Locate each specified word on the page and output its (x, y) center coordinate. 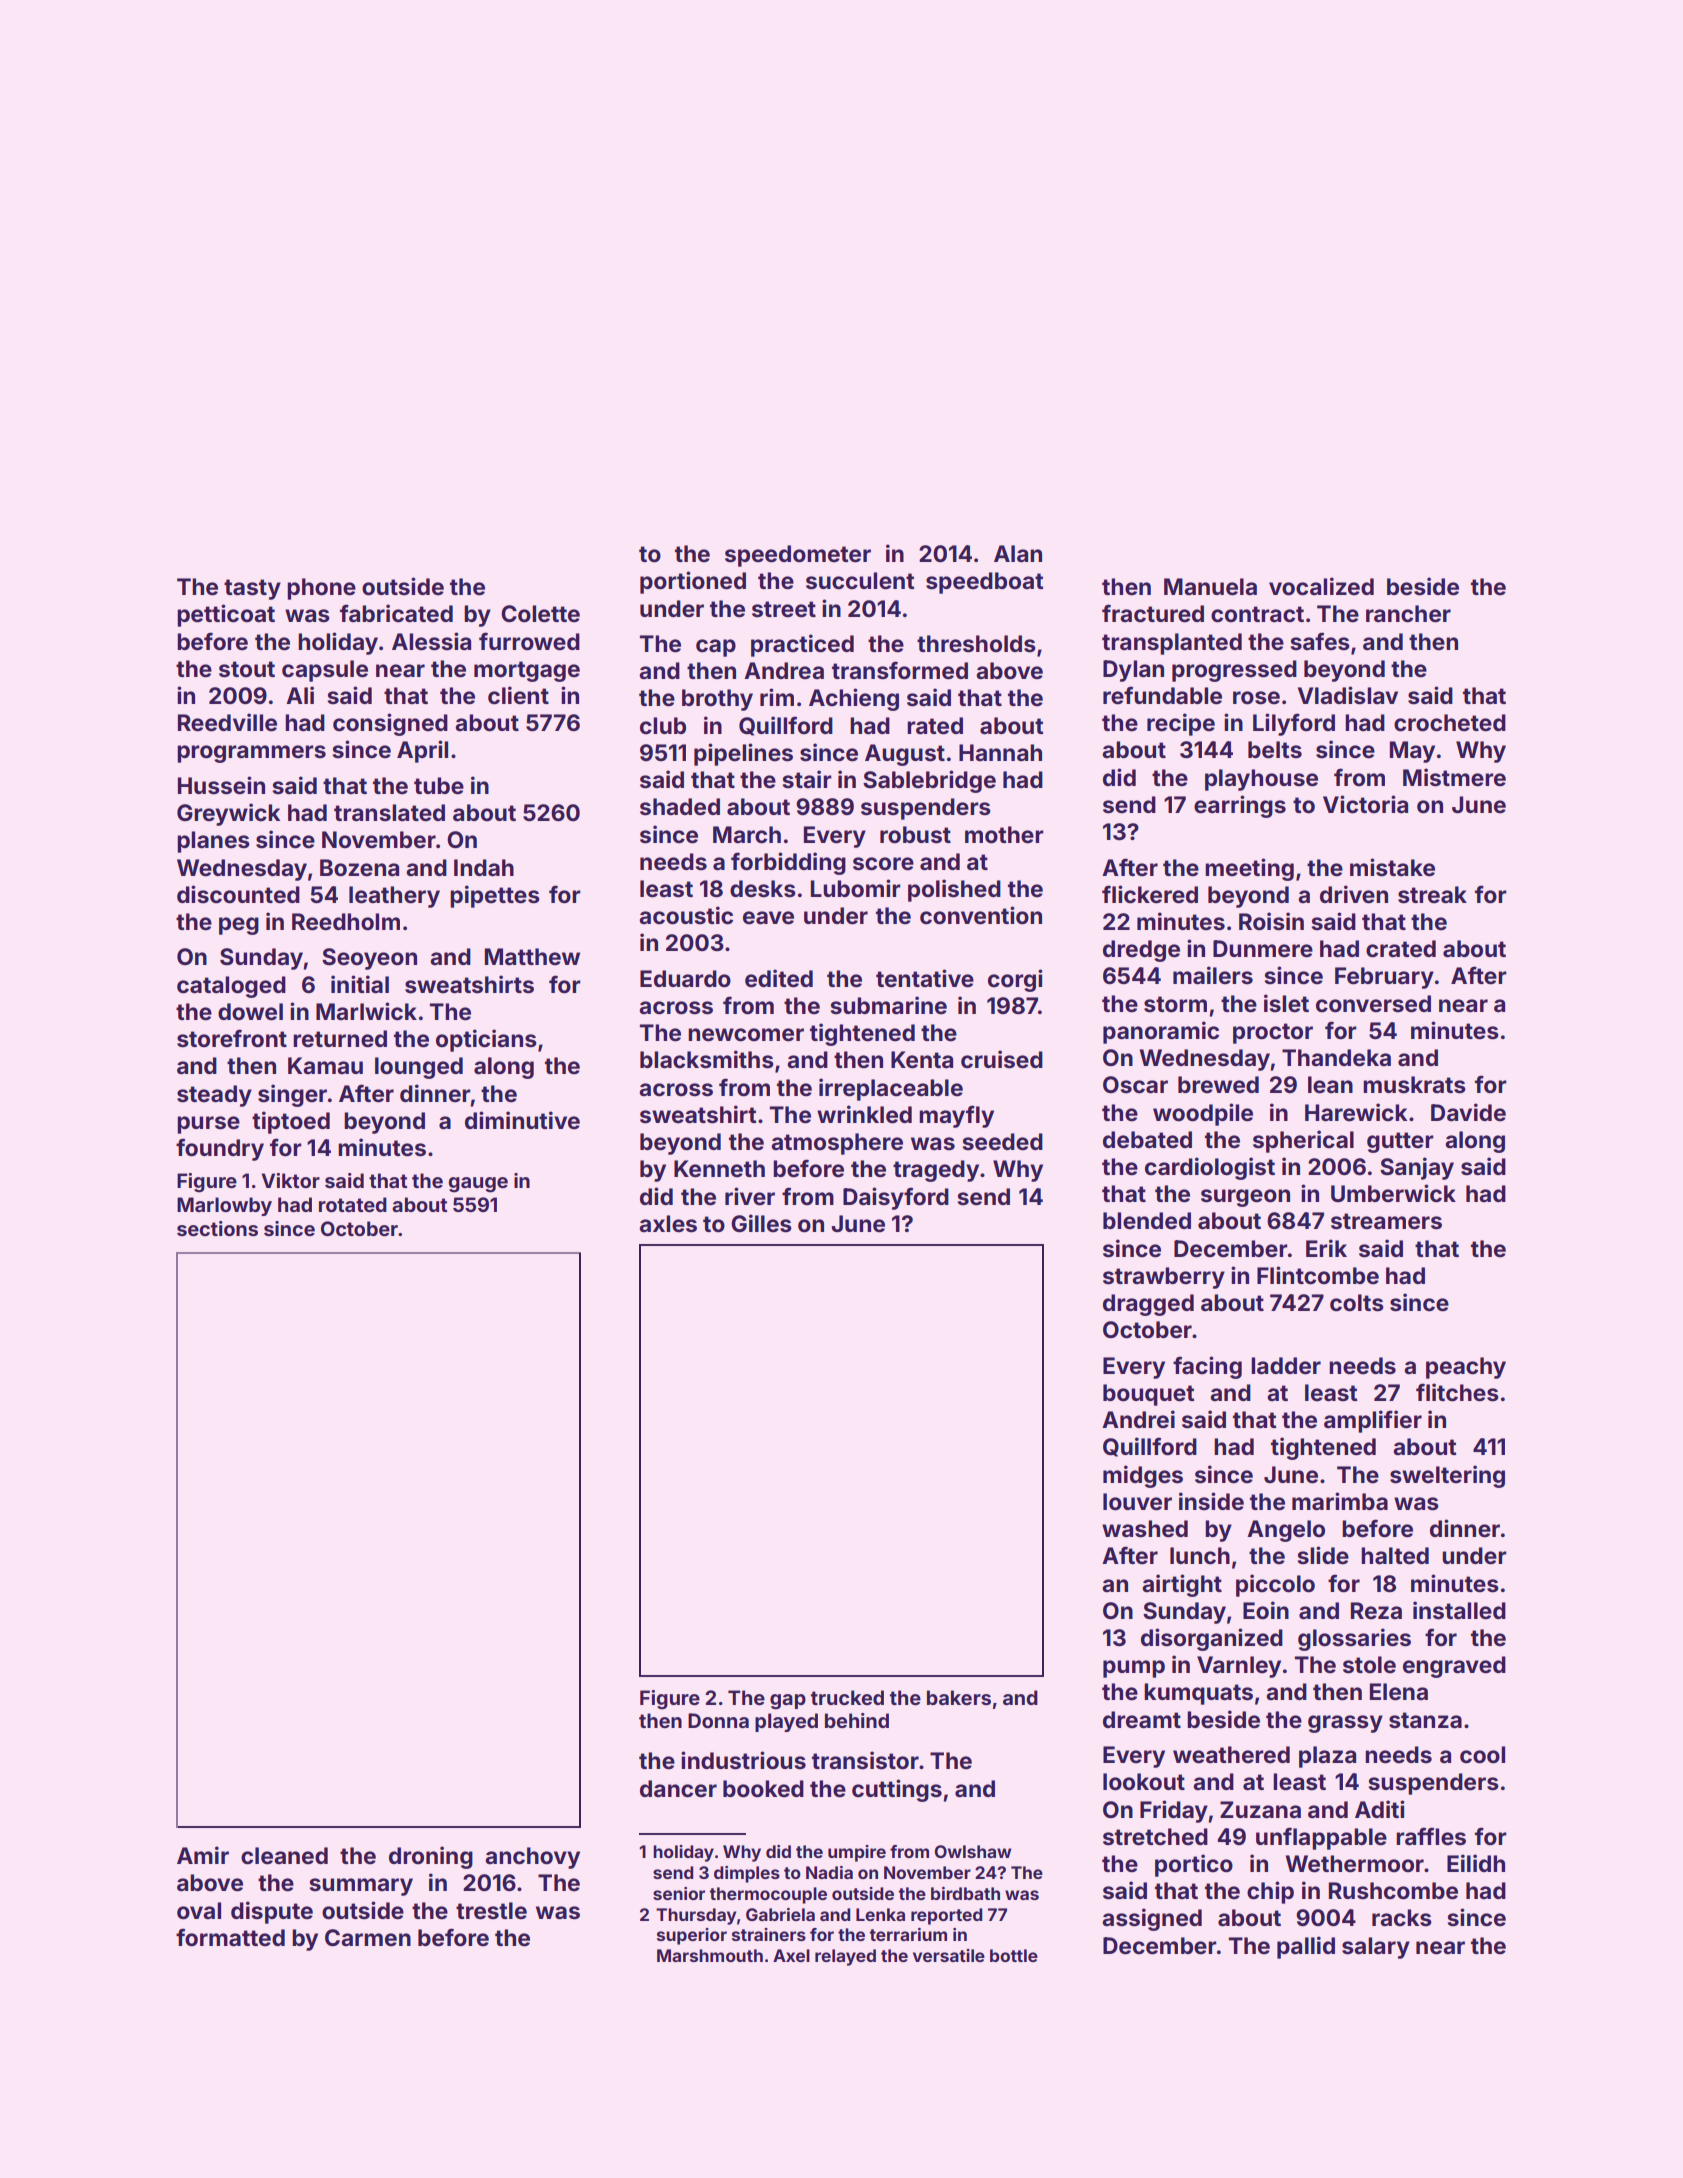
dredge (1141, 951)
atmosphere (837, 1144)
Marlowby (224, 1206)
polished (954, 890)
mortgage (527, 671)
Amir (203, 1855)
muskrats (1414, 1085)
